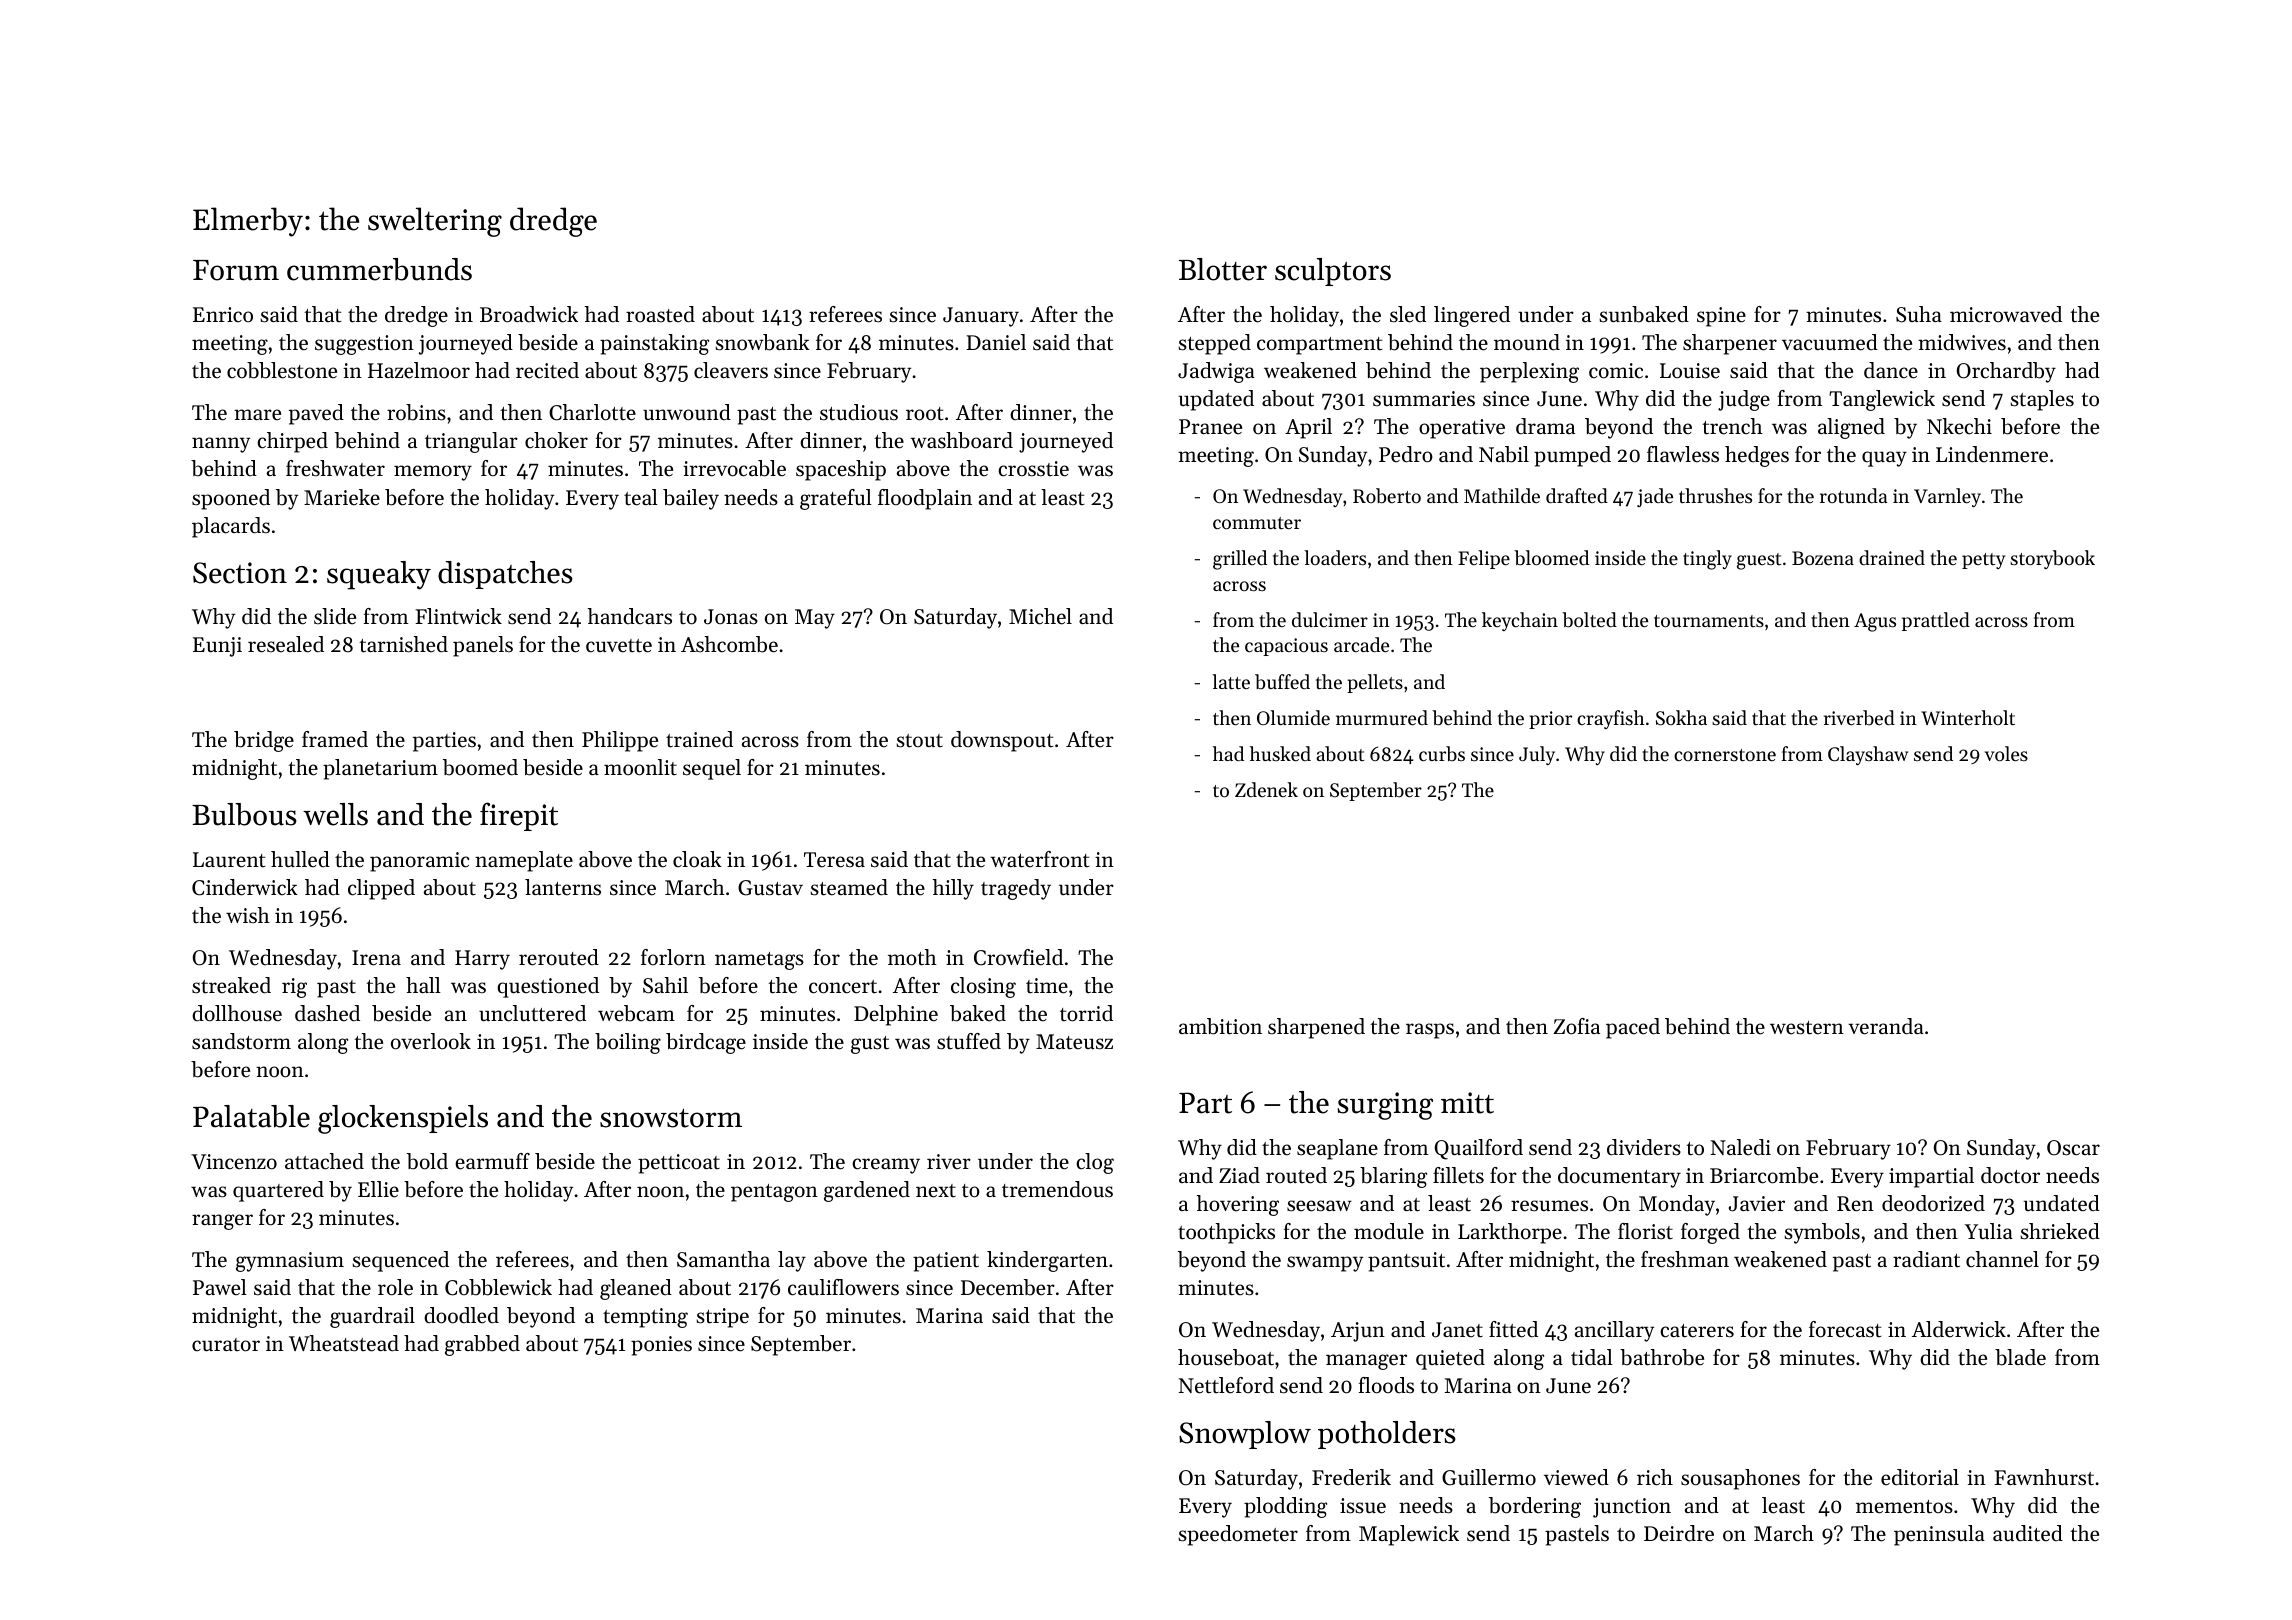 The image size is (2292, 1620). Describe the element at coordinates (1681, 718) in the document. I see `Sokha` at that location.
